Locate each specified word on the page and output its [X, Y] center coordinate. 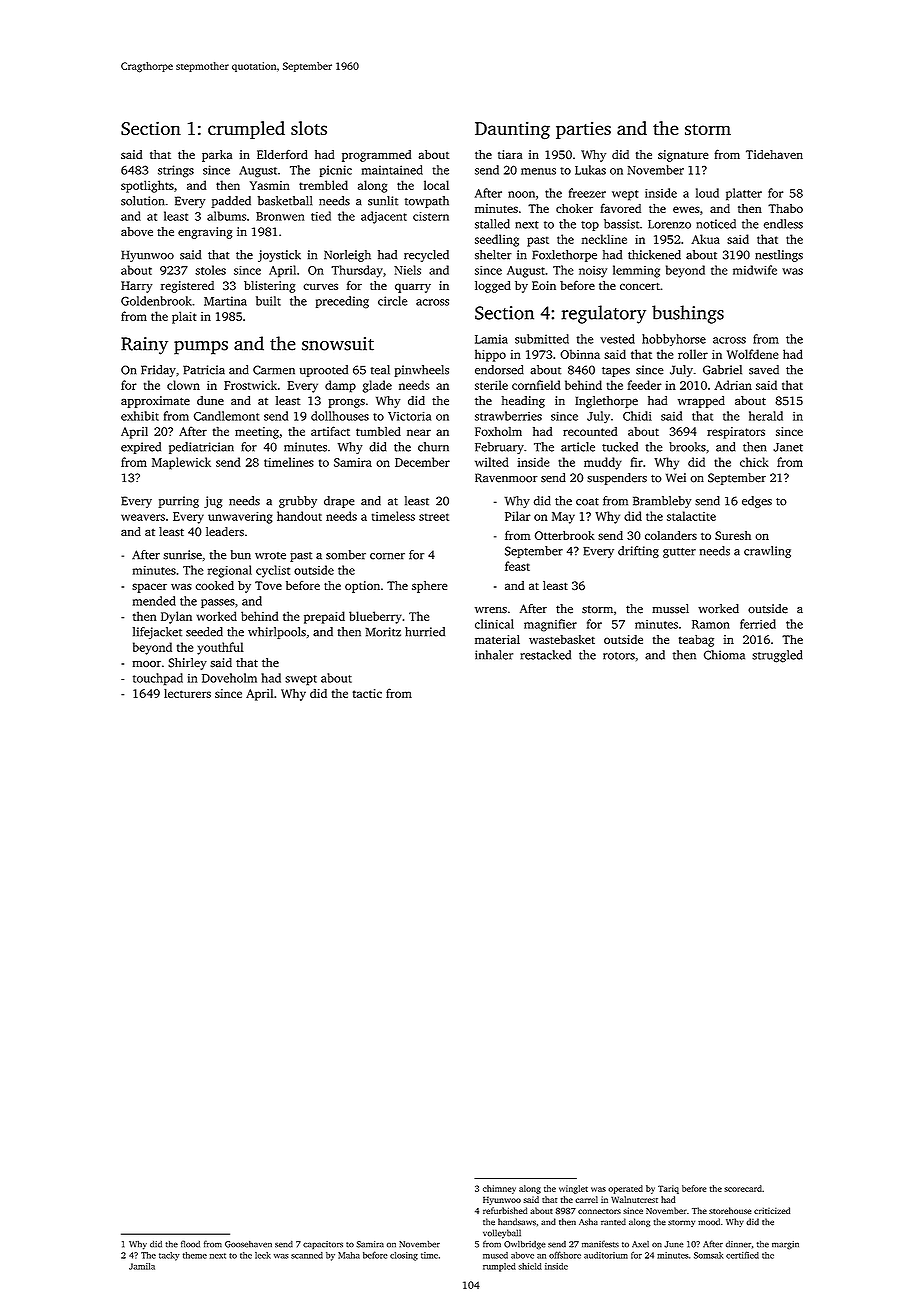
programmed [376, 156]
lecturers [187, 693]
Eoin [544, 285]
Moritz [383, 632]
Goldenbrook [156, 301]
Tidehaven [774, 154]
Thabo [785, 208]
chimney [499, 1189]
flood [190, 1244]
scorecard [743, 1188]
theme [195, 1255]
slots [309, 128]
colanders [671, 535]
